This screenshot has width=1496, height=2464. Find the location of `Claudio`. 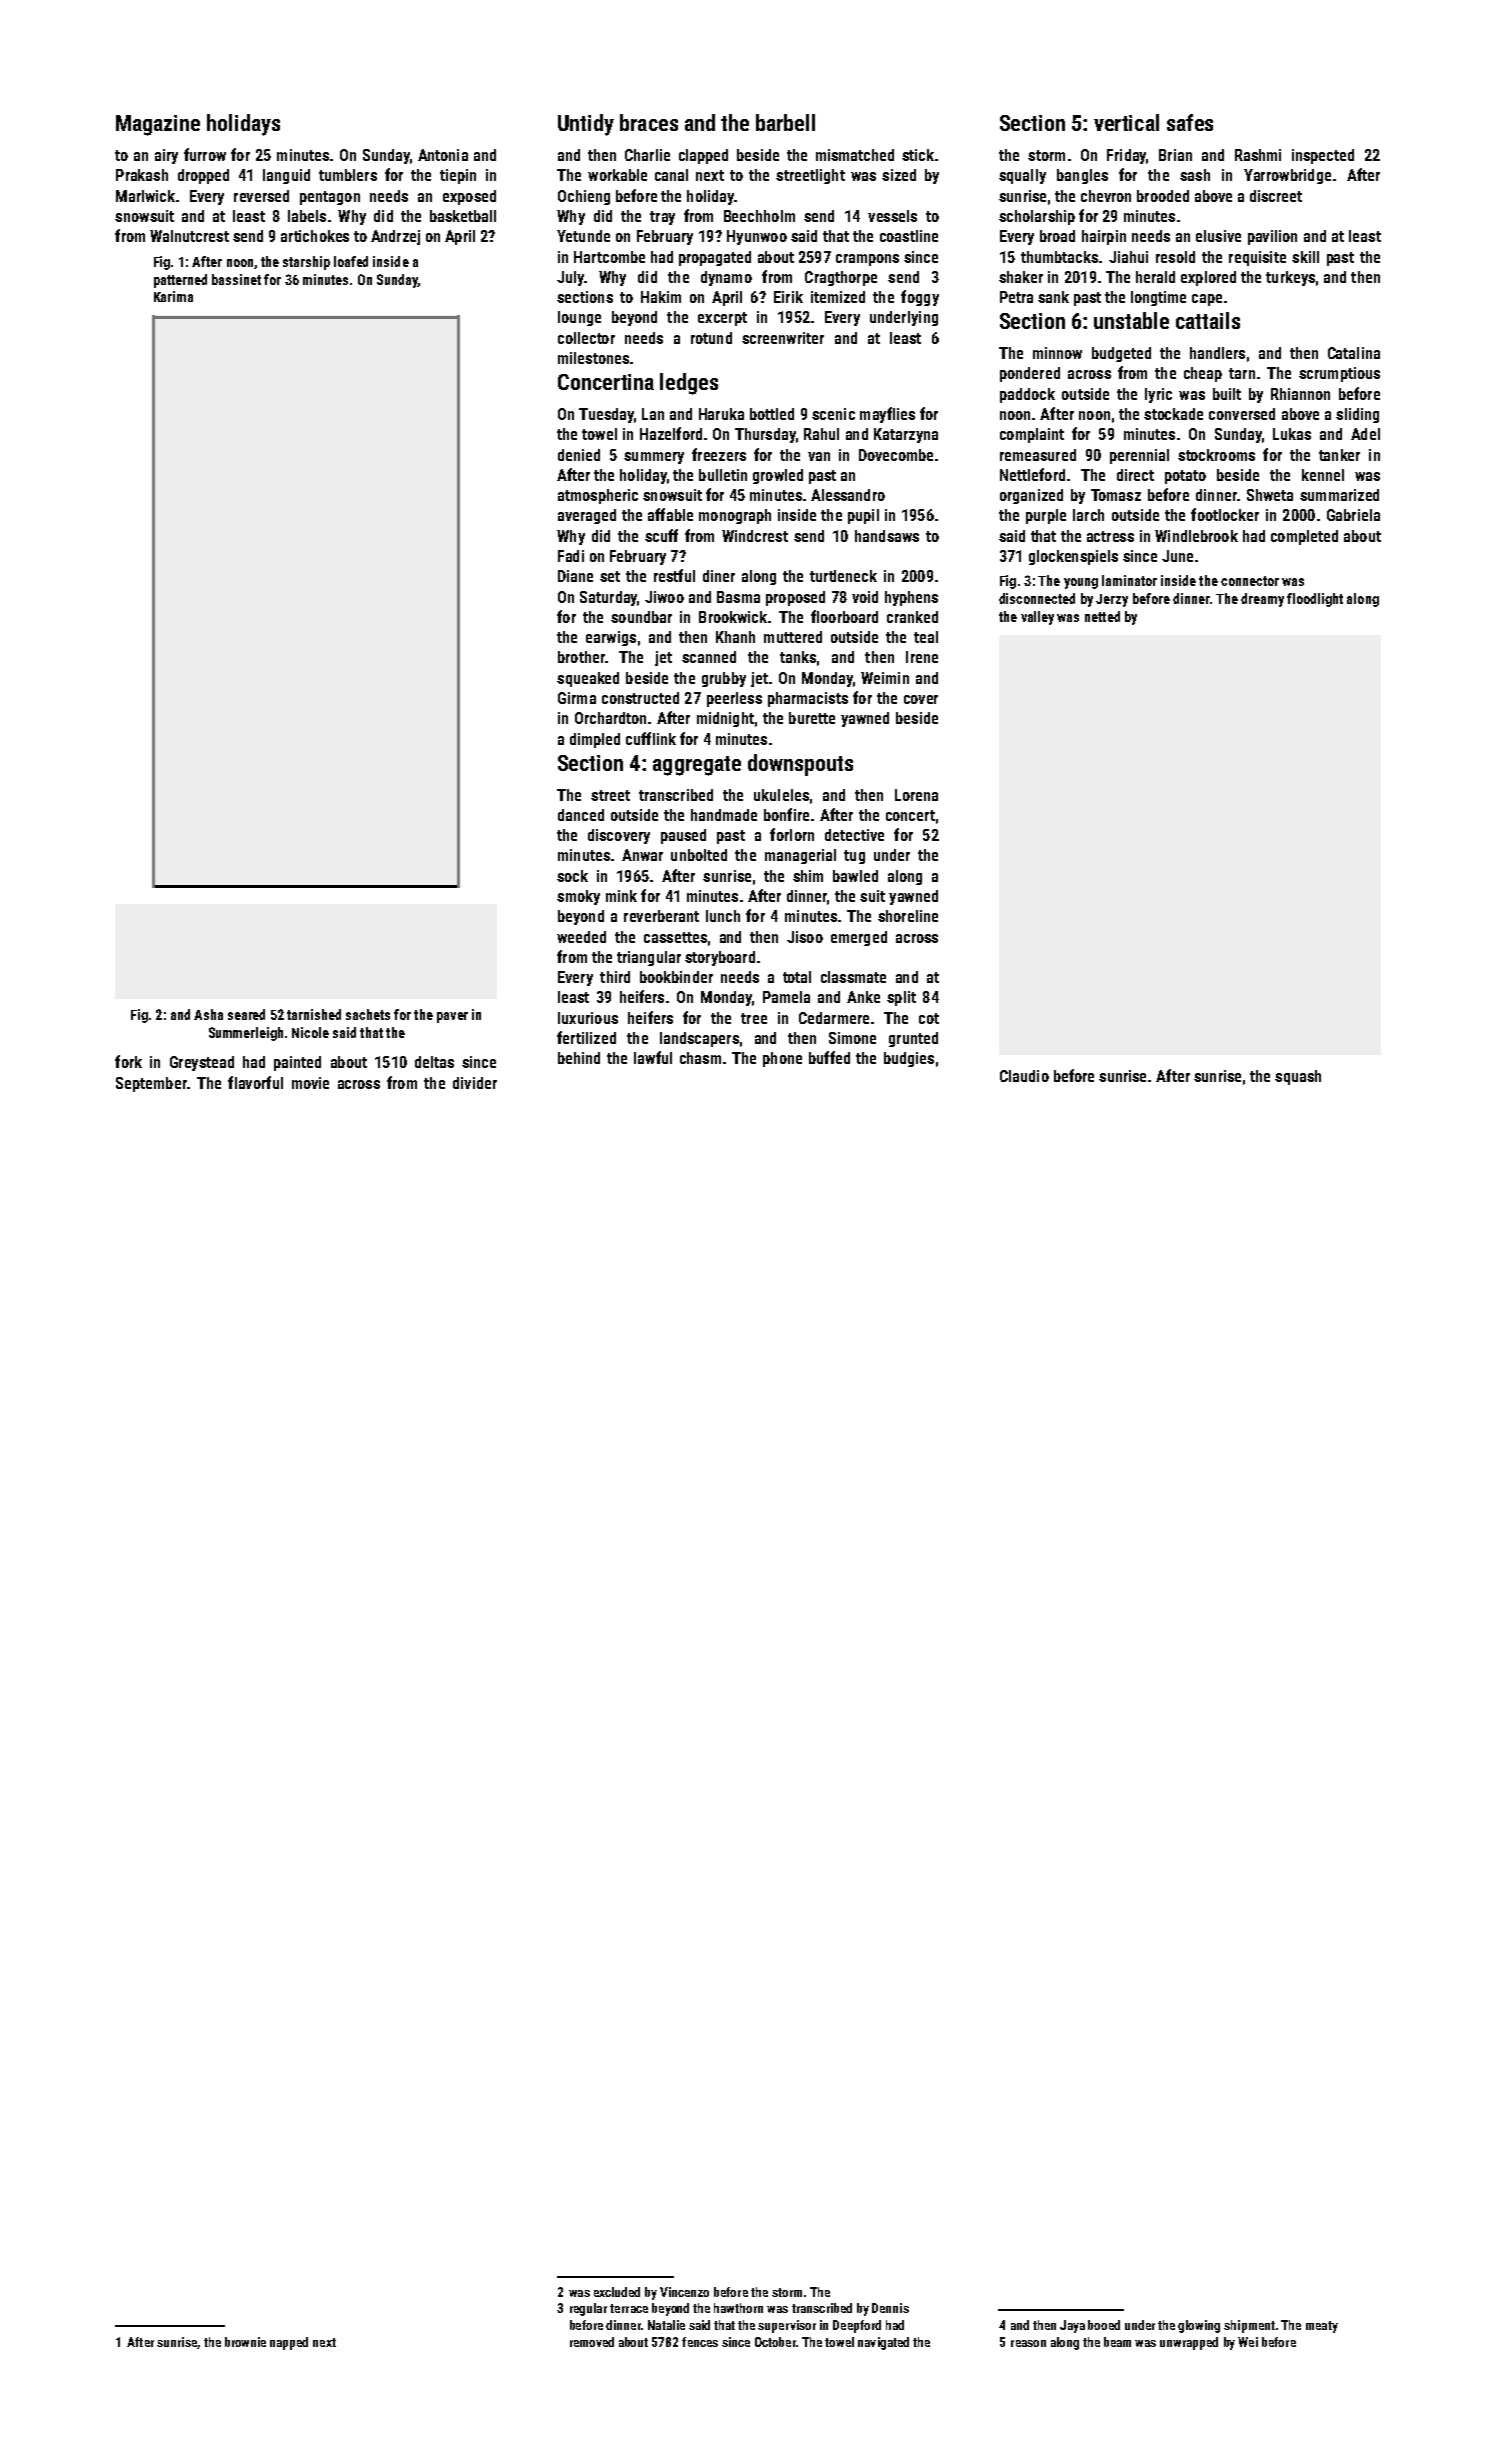

Claudio is located at coordinates (1024, 1076).
